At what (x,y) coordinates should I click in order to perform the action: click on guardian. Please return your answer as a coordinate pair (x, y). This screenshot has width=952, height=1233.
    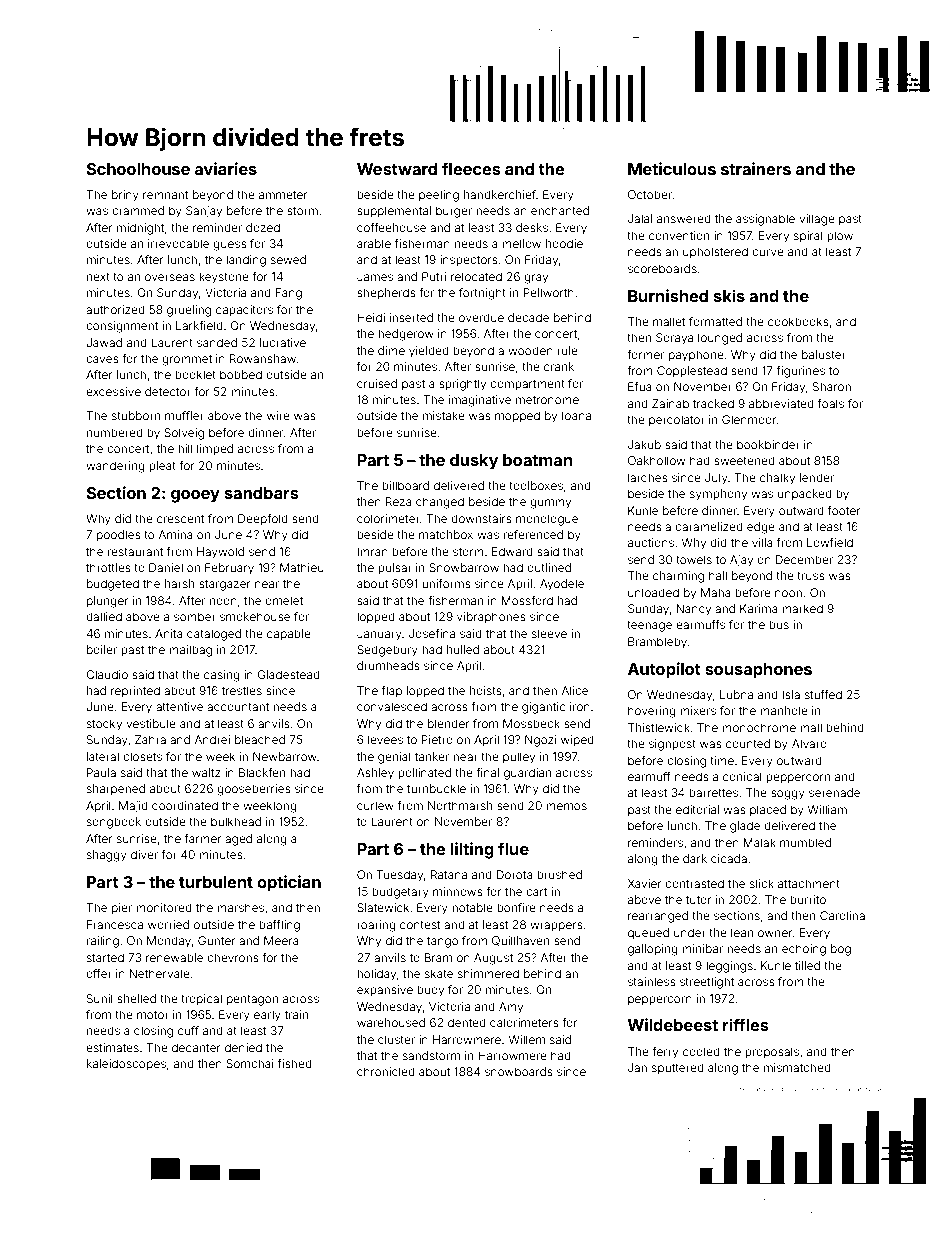
    Looking at the image, I should click on (527, 774).
